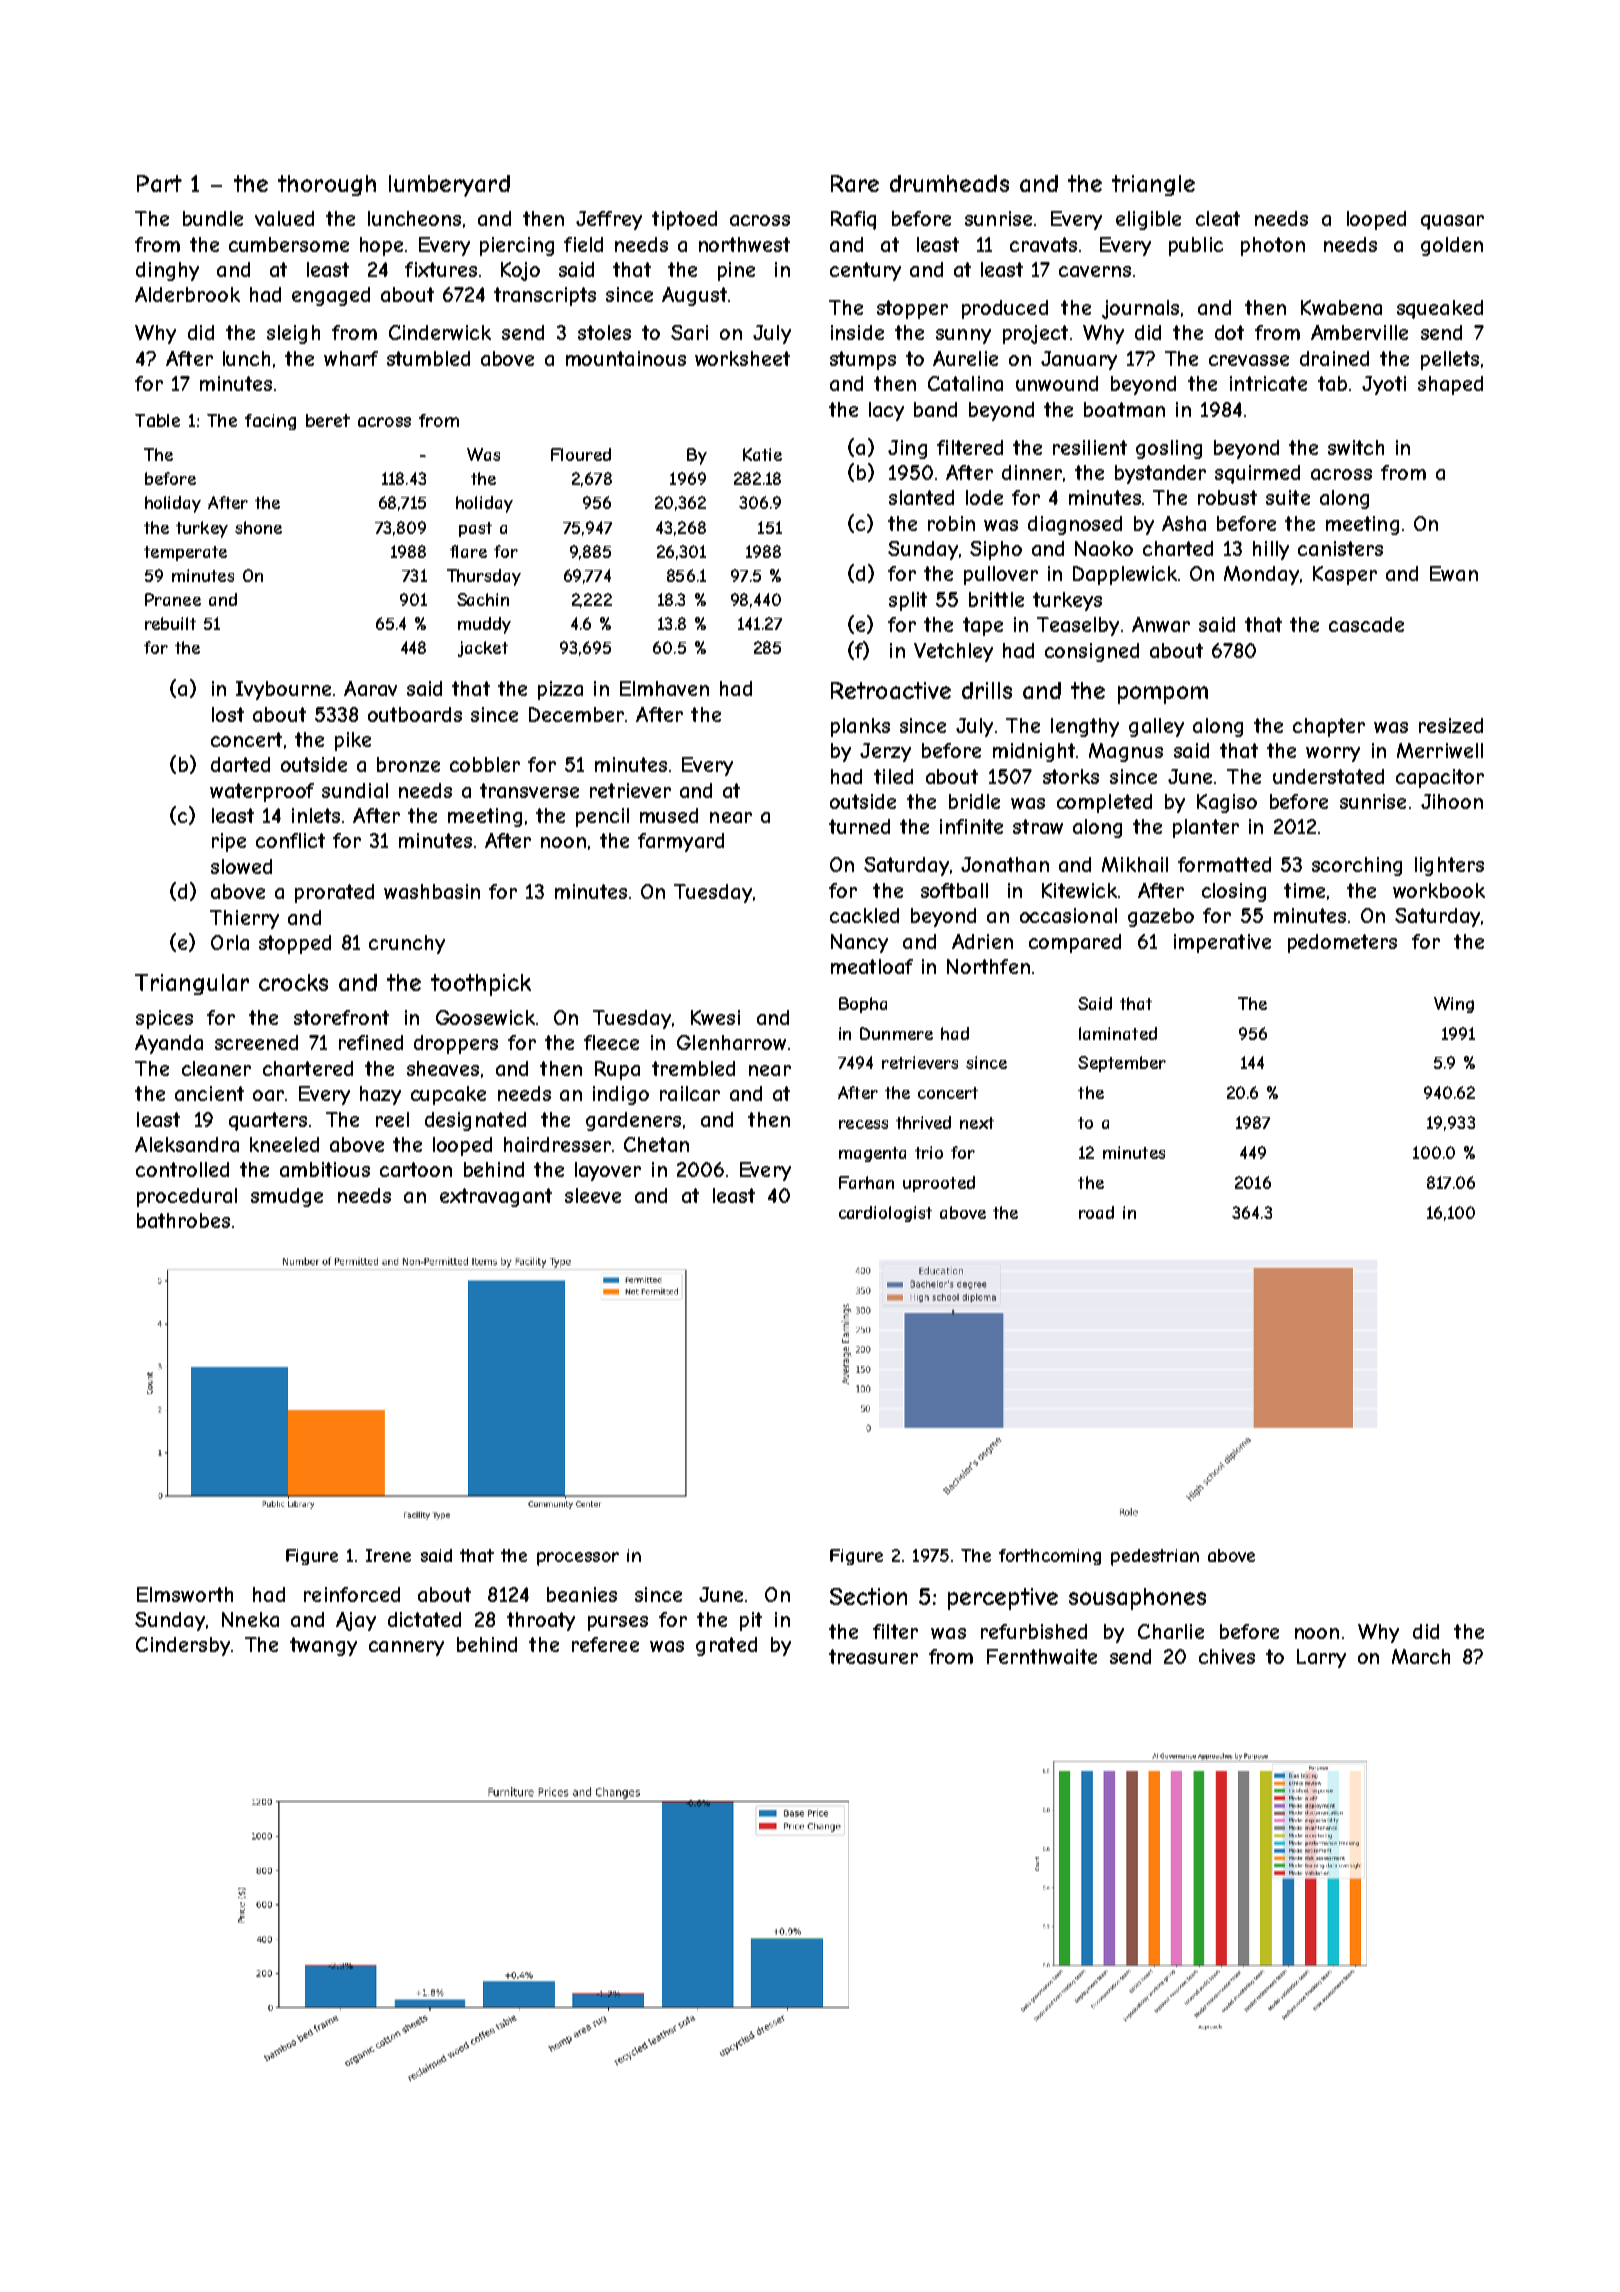  Describe the element at coordinates (1042, 1656) in the screenshot. I see `Fernthwaite` at that location.
